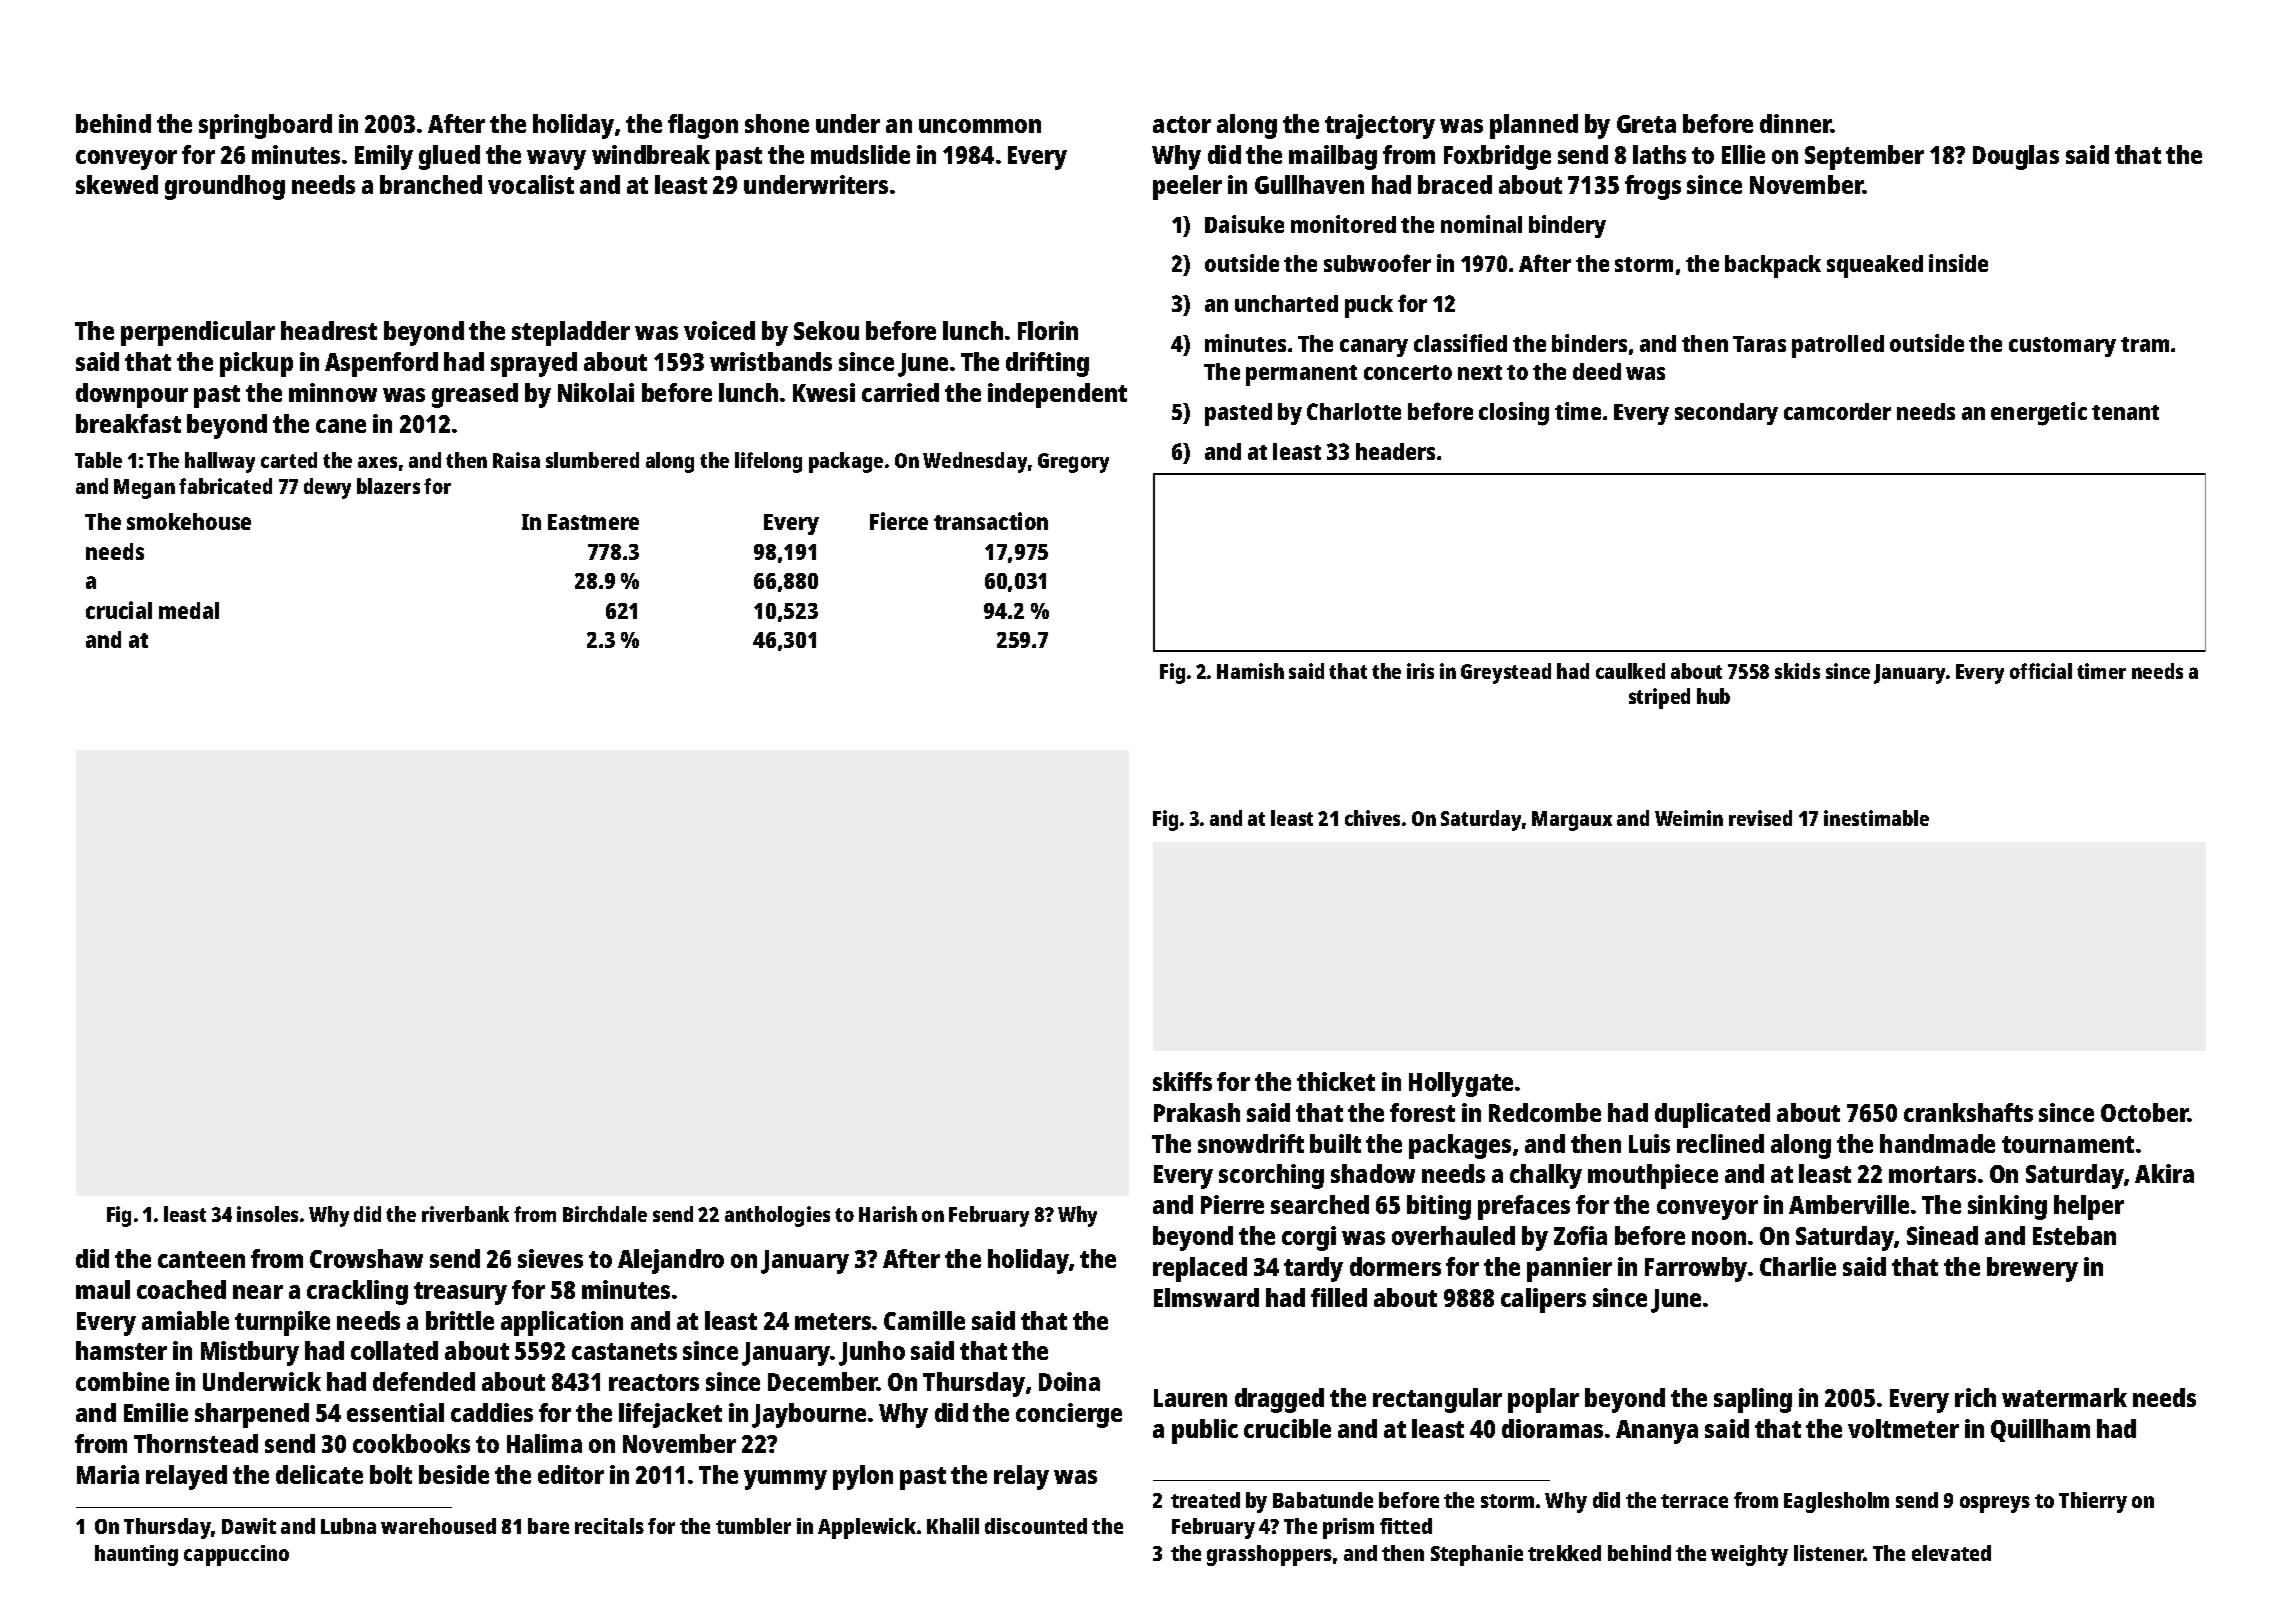 The width and height of the screenshot is (2282, 1614). What do you see at coordinates (2032, 1269) in the screenshot?
I see `brewery` at bounding box center [2032, 1269].
